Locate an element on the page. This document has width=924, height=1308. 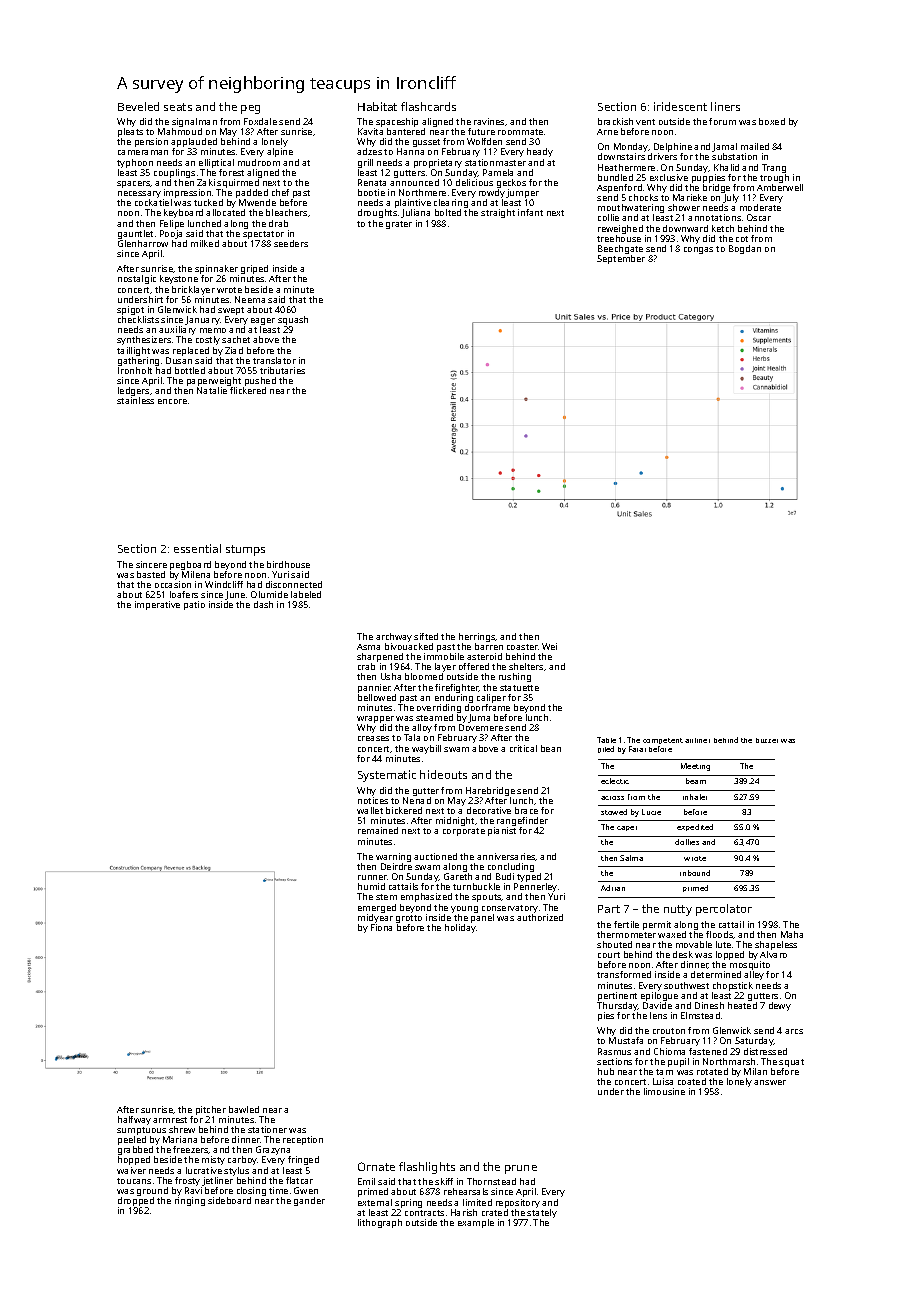
answer is located at coordinates (770, 1082).
